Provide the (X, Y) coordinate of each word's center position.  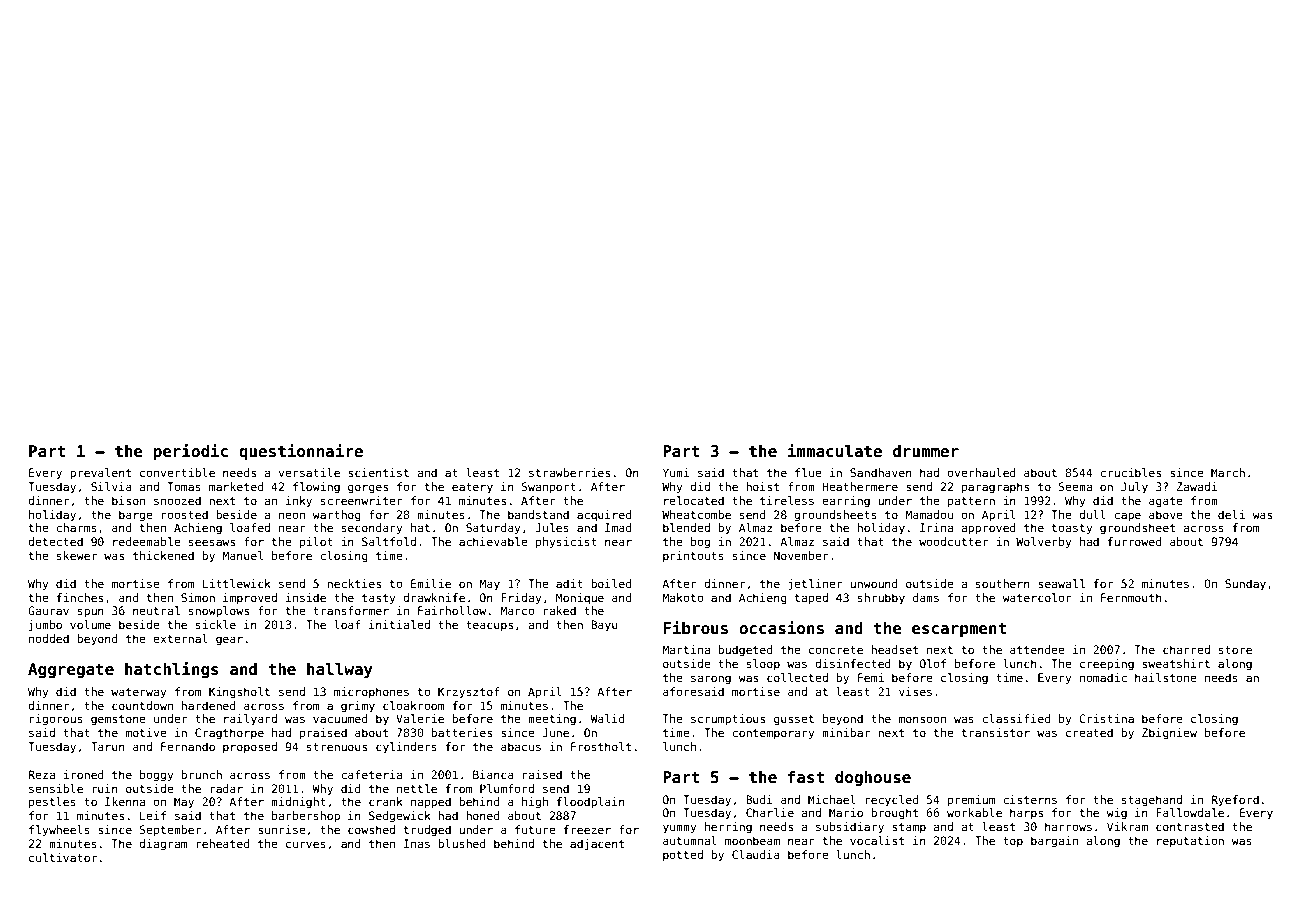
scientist (378, 472)
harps (1026, 813)
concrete (836, 650)
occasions (781, 628)
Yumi (676, 472)
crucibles (1130, 472)
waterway (139, 693)
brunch (201, 774)
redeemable (147, 541)
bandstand (538, 514)
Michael (832, 799)
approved (988, 529)
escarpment (959, 630)
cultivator (63, 857)
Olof (933, 663)
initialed (399, 624)
